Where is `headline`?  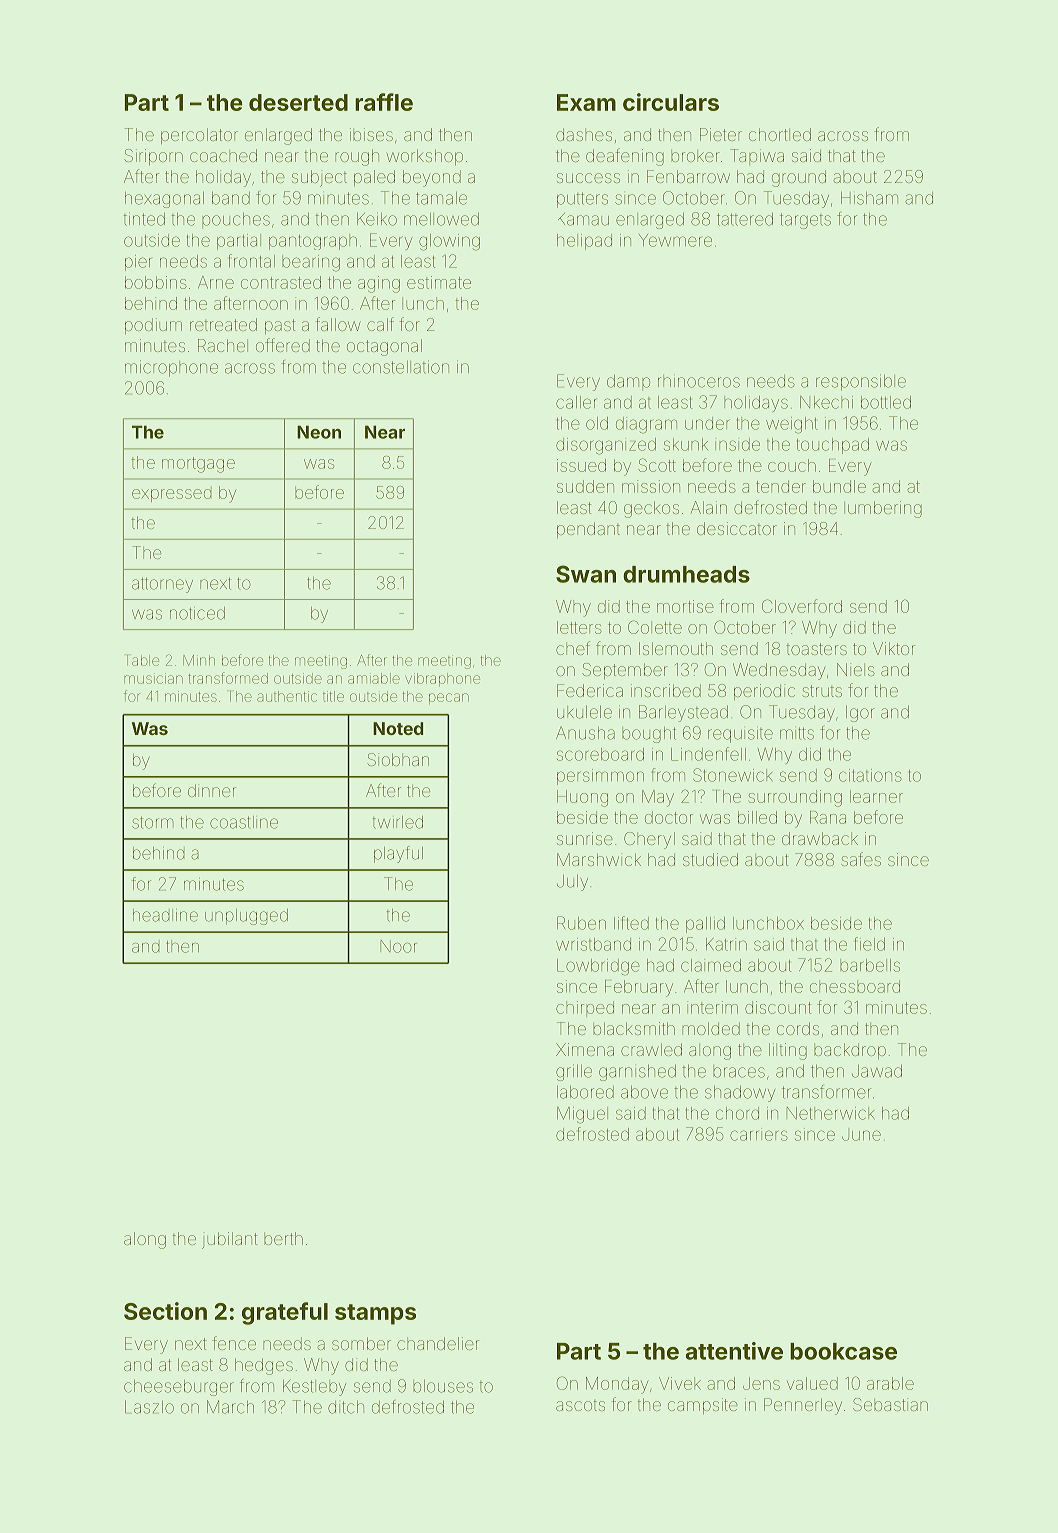 headline is located at coordinates (165, 915).
